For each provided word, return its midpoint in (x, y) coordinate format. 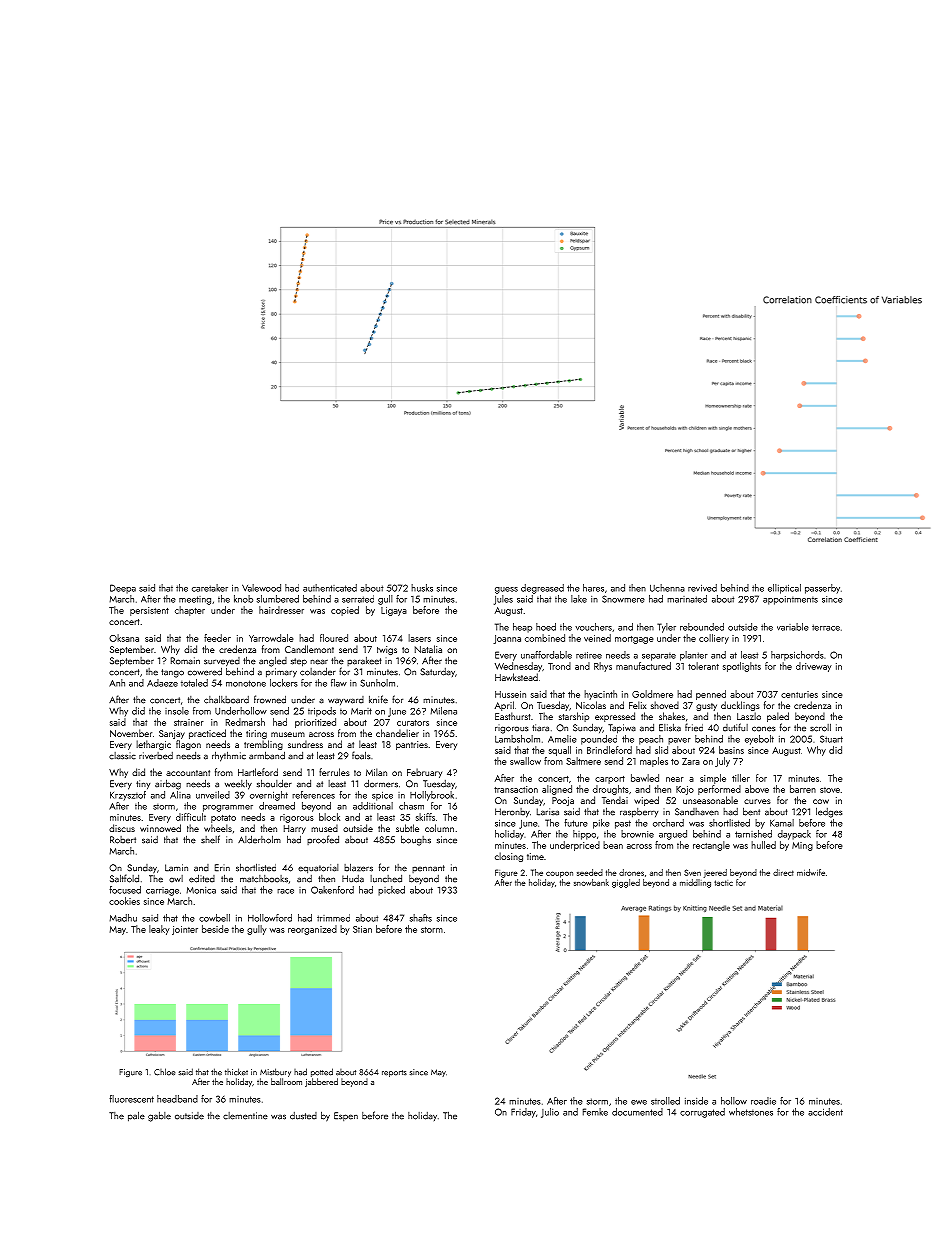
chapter (190, 611)
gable (159, 1117)
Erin (222, 868)
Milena (444, 711)
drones (631, 872)
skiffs (425, 817)
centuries (799, 694)
